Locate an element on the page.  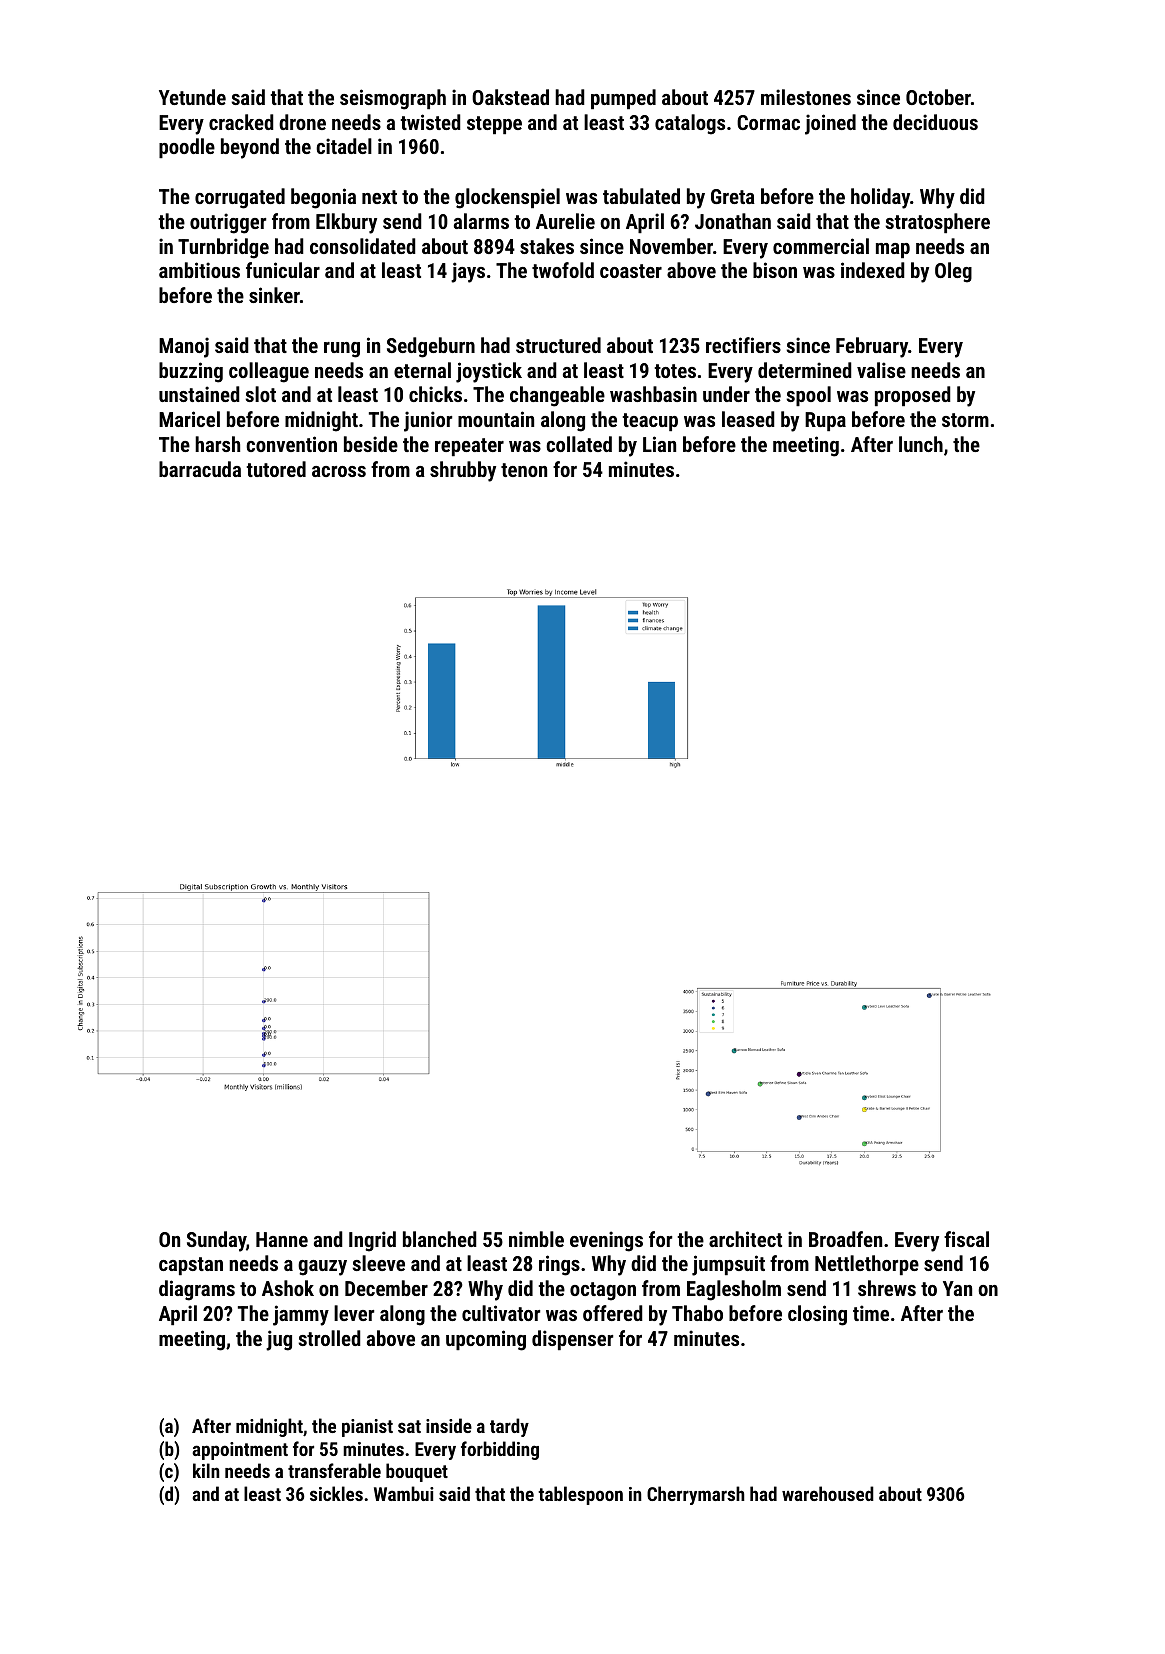
leased is located at coordinates (748, 419).
